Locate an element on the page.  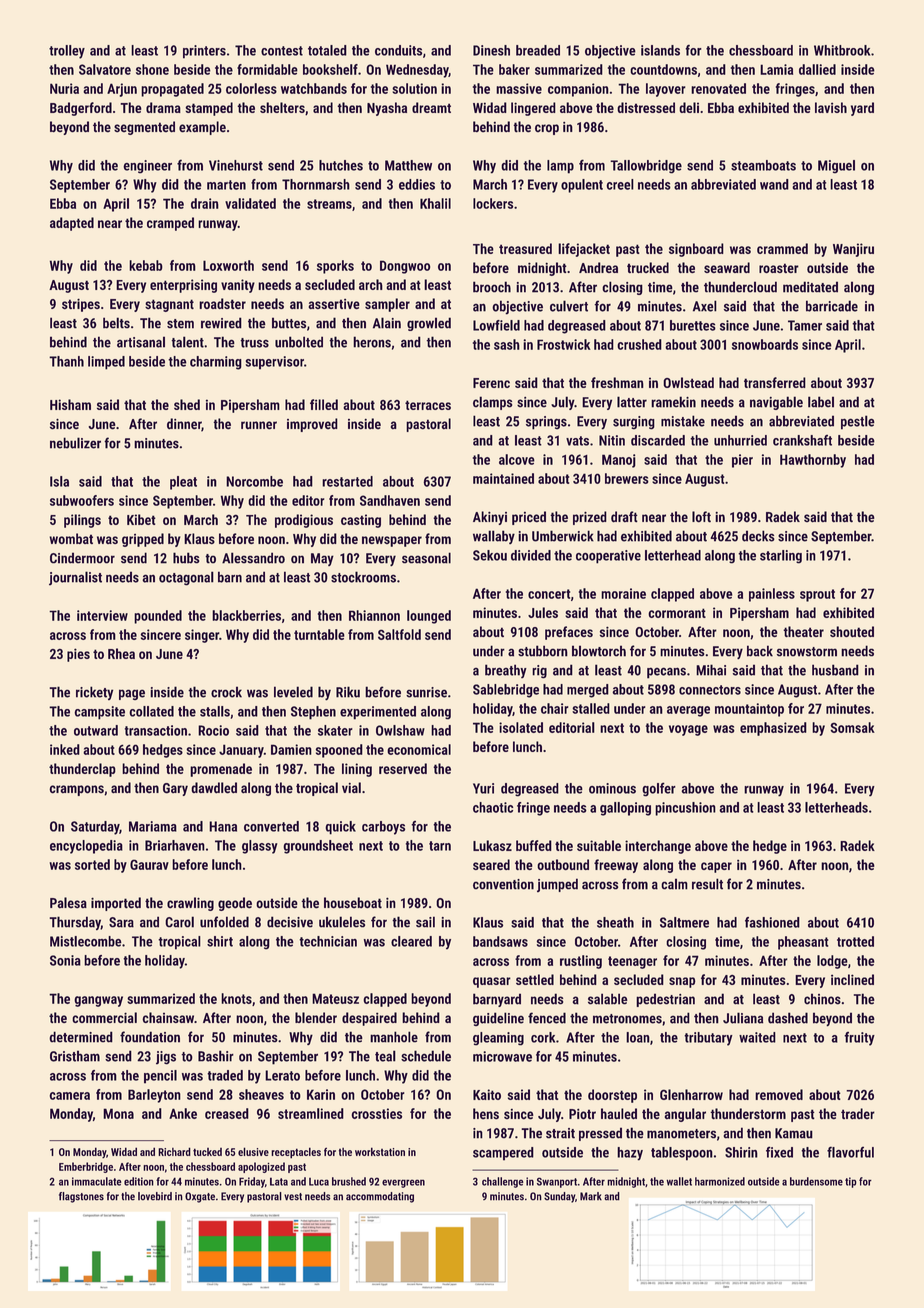
moraine is located at coordinates (623, 593).
